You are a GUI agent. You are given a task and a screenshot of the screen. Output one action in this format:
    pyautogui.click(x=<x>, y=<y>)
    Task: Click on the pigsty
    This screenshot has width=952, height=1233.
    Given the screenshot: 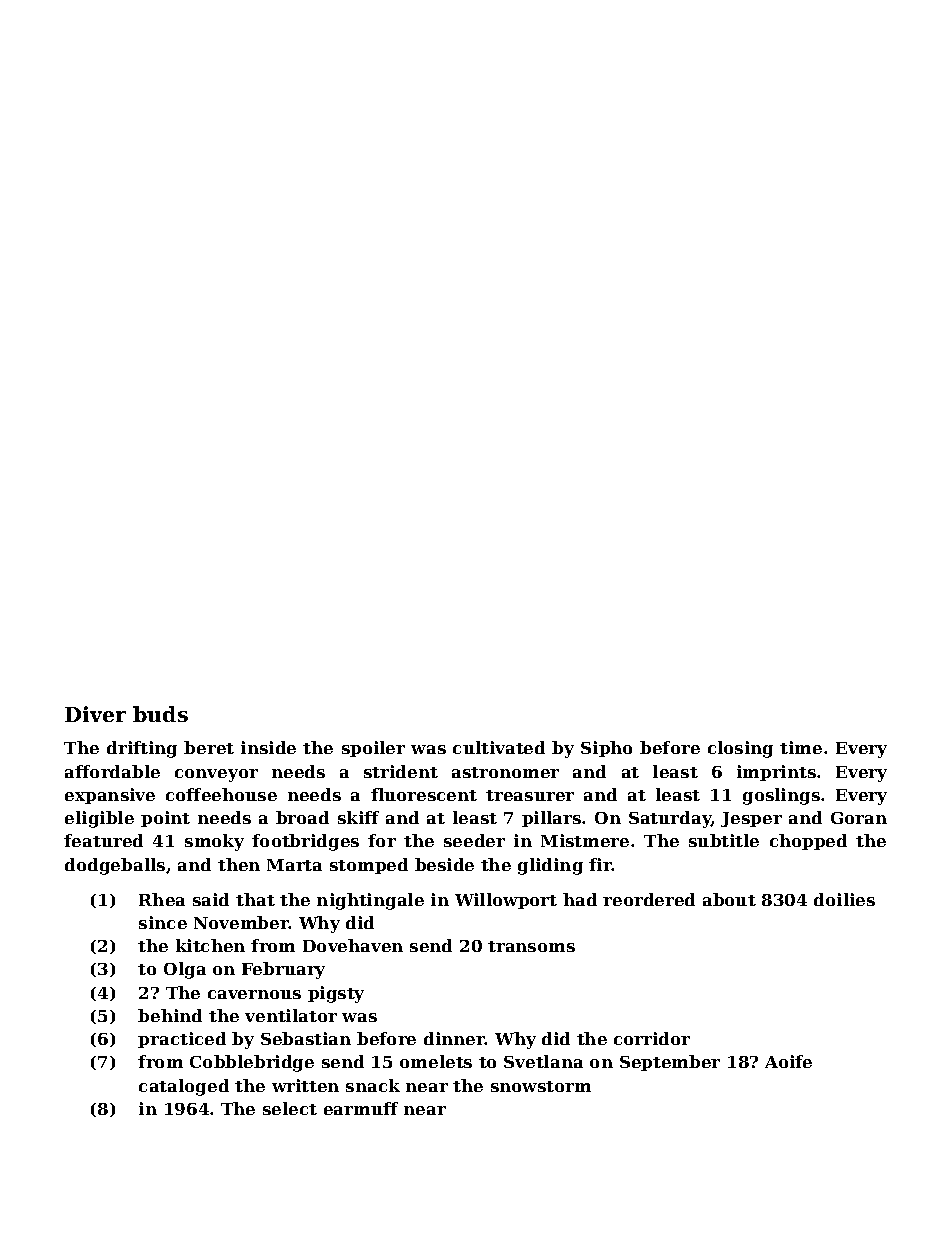 What is the action you would take?
    pyautogui.click(x=336, y=994)
